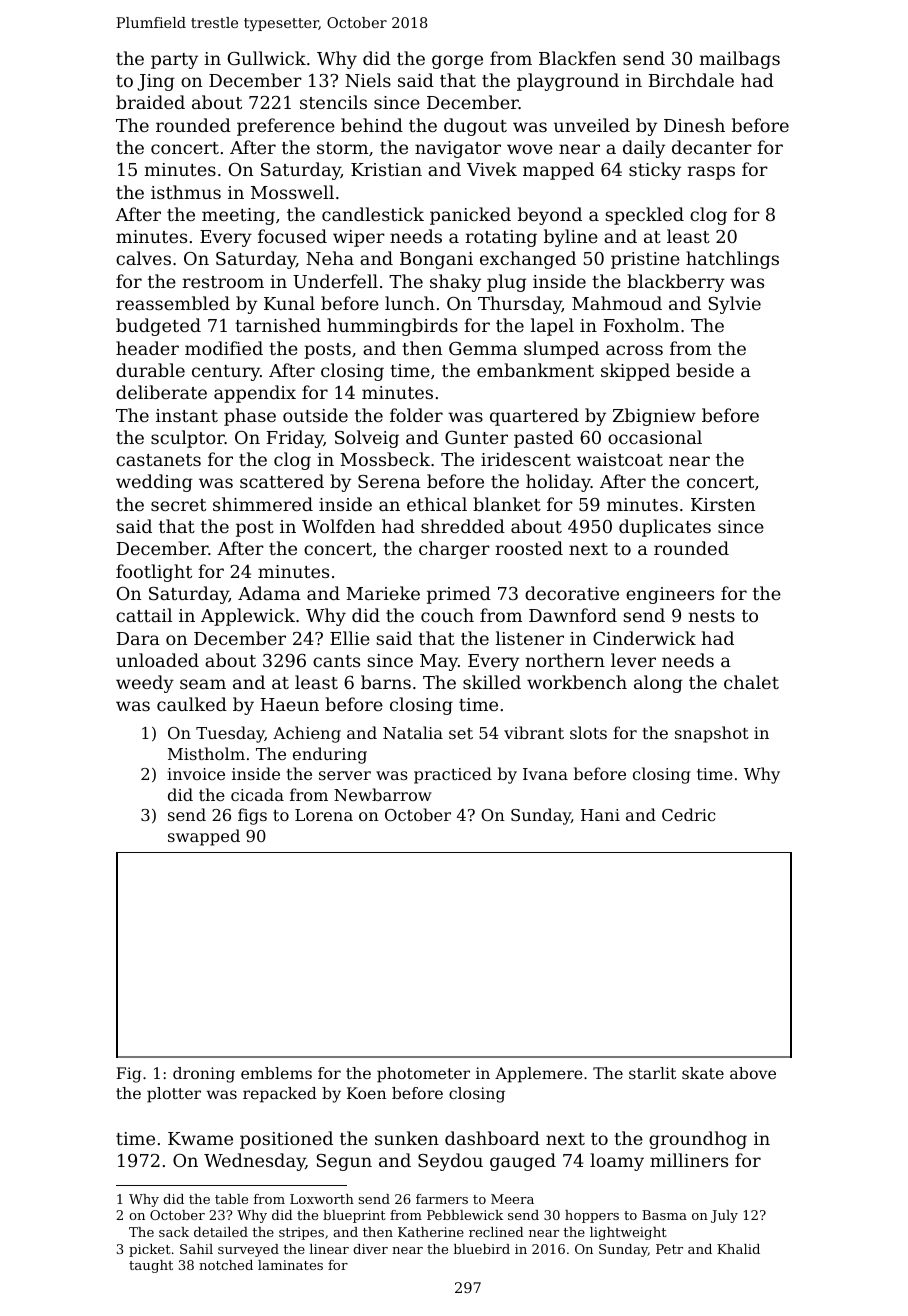 The height and width of the document is (1316, 908). I want to click on Sahil, so click(196, 1249).
